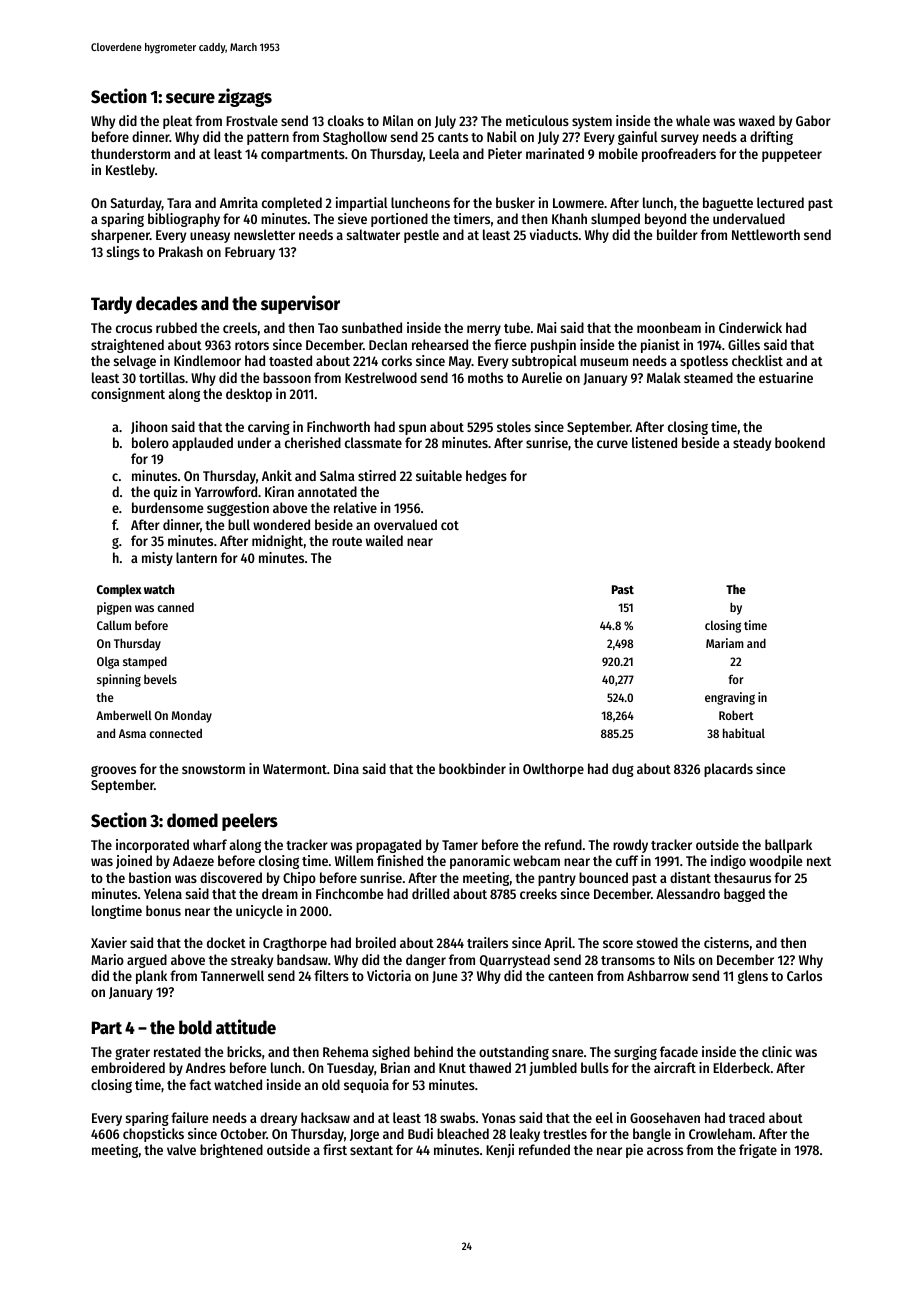  Describe the element at coordinates (725, 643) in the document. I see `Mariam` at that location.
